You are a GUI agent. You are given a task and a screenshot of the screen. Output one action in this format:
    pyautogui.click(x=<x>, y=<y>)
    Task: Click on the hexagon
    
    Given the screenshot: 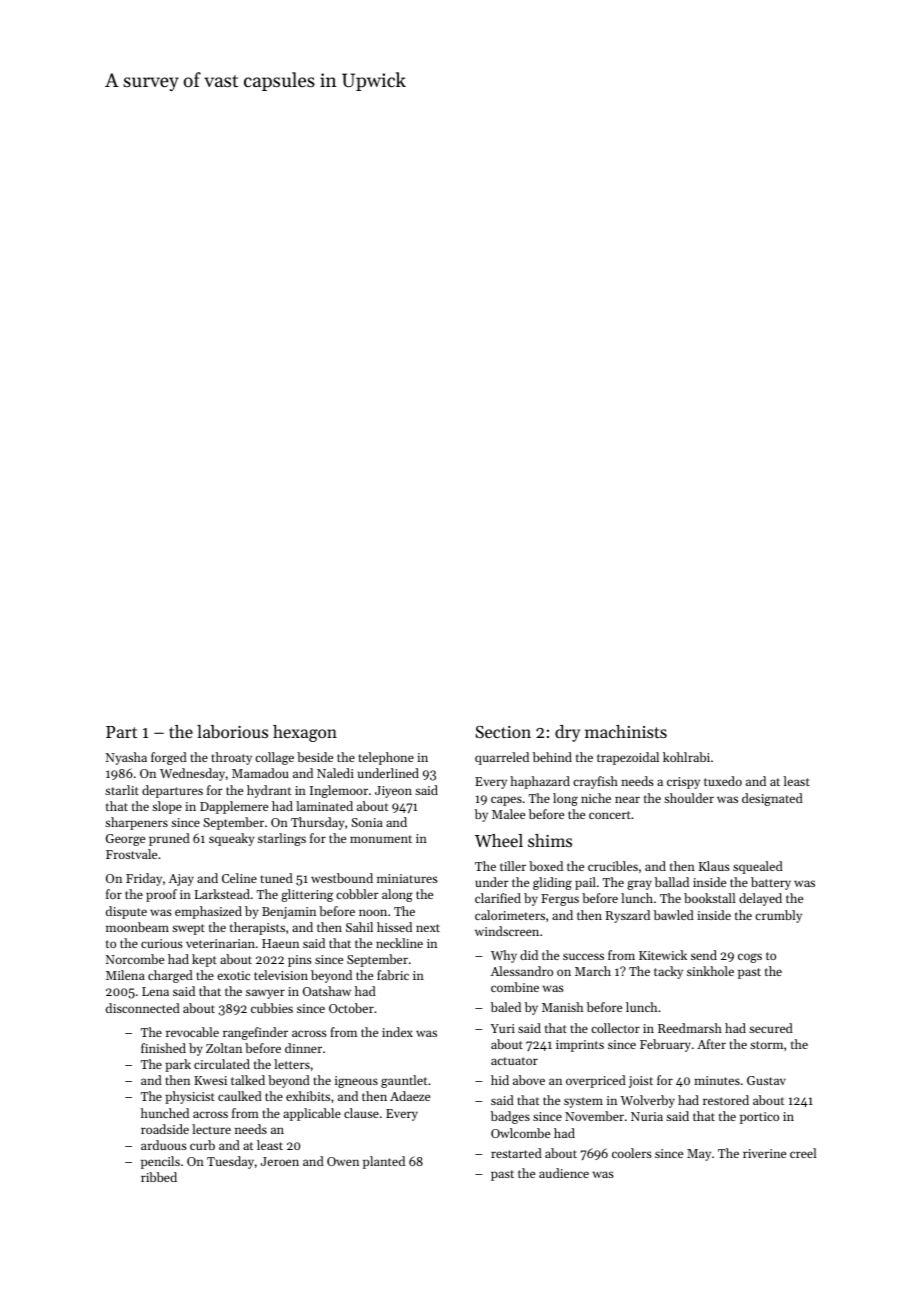 What is the action you would take?
    pyautogui.click(x=305, y=733)
